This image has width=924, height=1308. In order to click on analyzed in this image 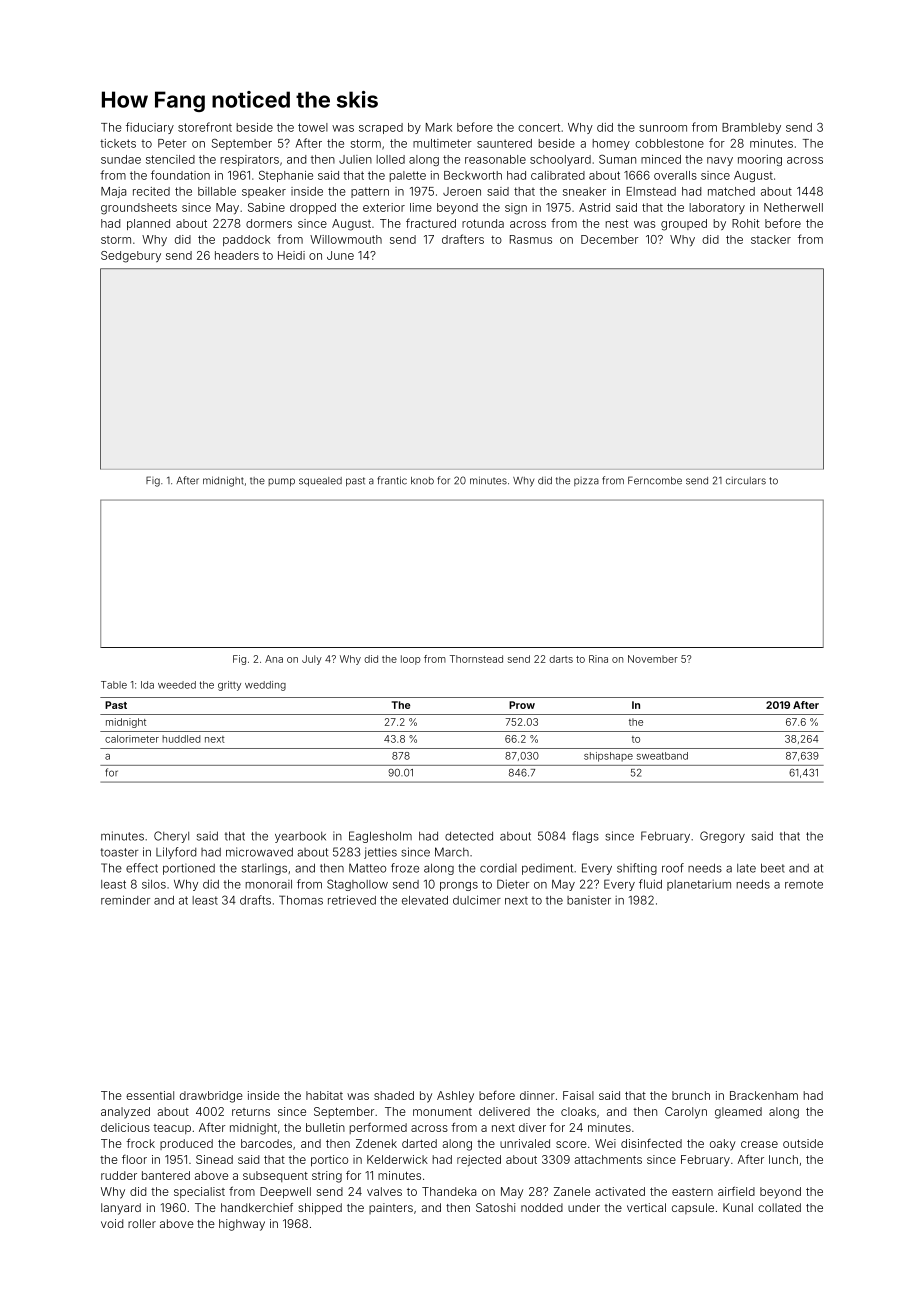, I will do `click(125, 1113)`.
